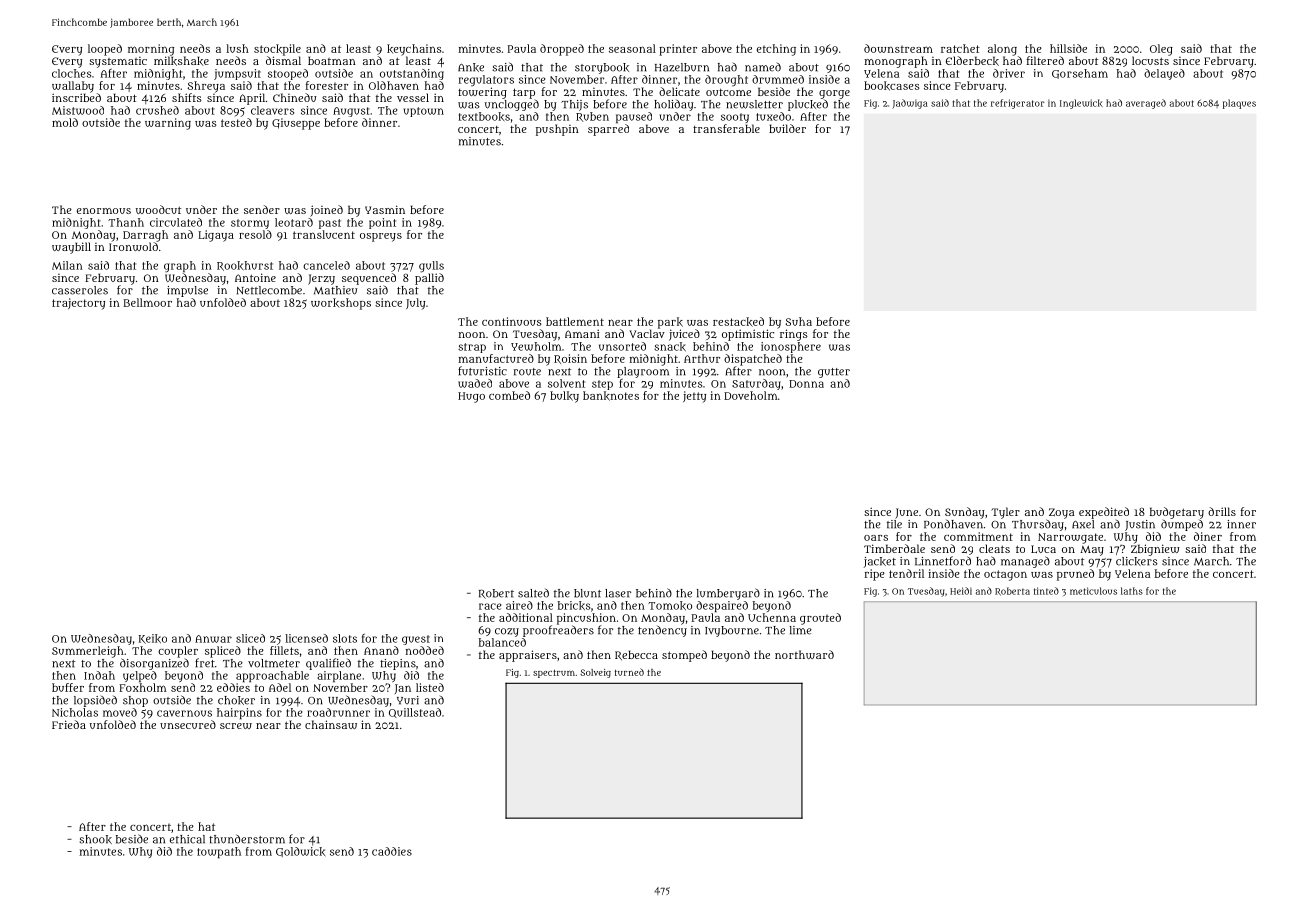 This document has height=924, width=1308. I want to click on gutter, so click(834, 373).
